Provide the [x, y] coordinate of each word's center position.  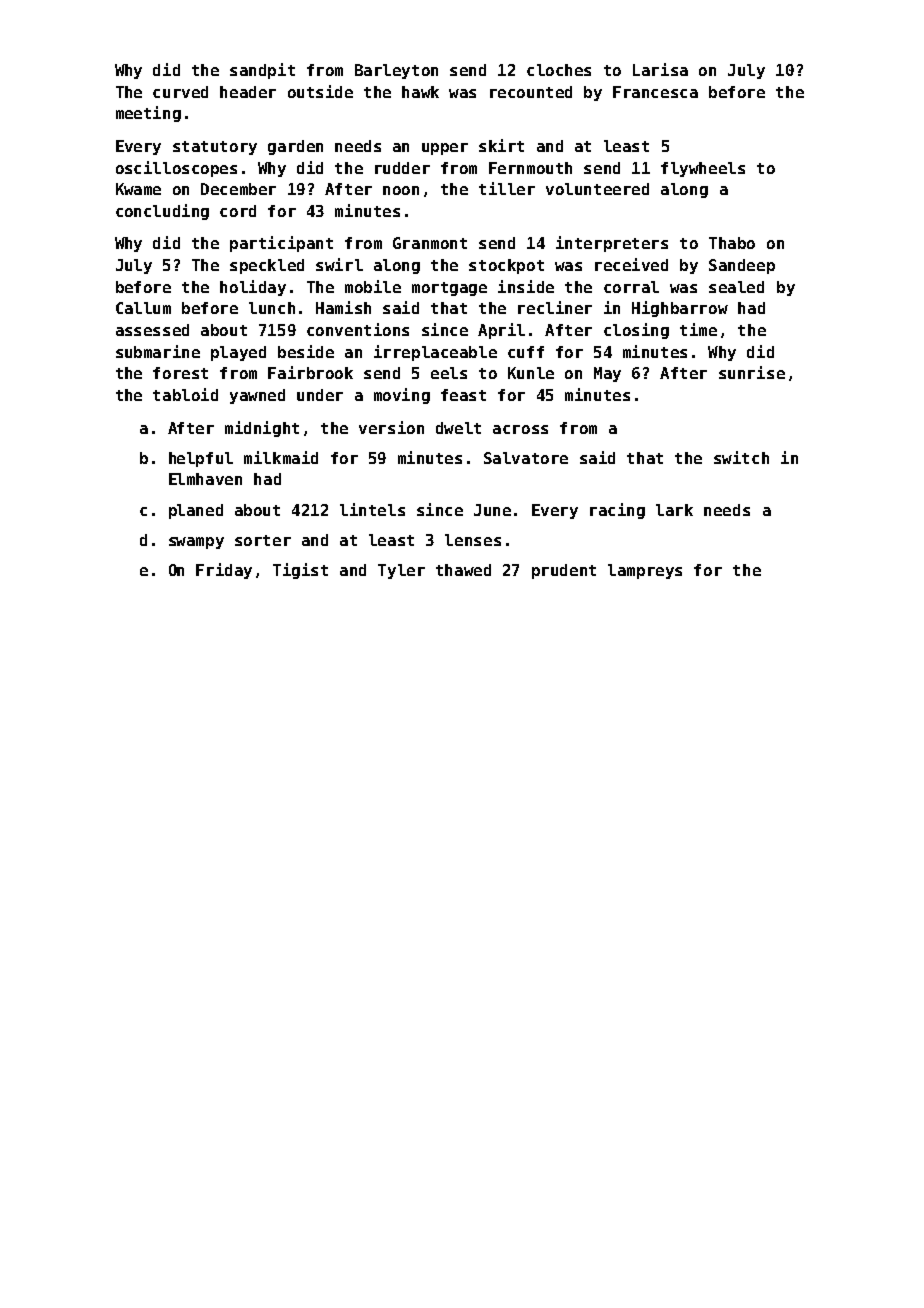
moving [402, 396]
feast [463, 395]
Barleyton [396, 71]
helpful [201, 459]
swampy [196, 543]
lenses [473, 540]
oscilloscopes [176, 169]
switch [741, 457]
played [238, 353]
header [248, 92]
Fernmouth [530, 168]
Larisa [660, 69]
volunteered [597, 189]
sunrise [752, 372]
